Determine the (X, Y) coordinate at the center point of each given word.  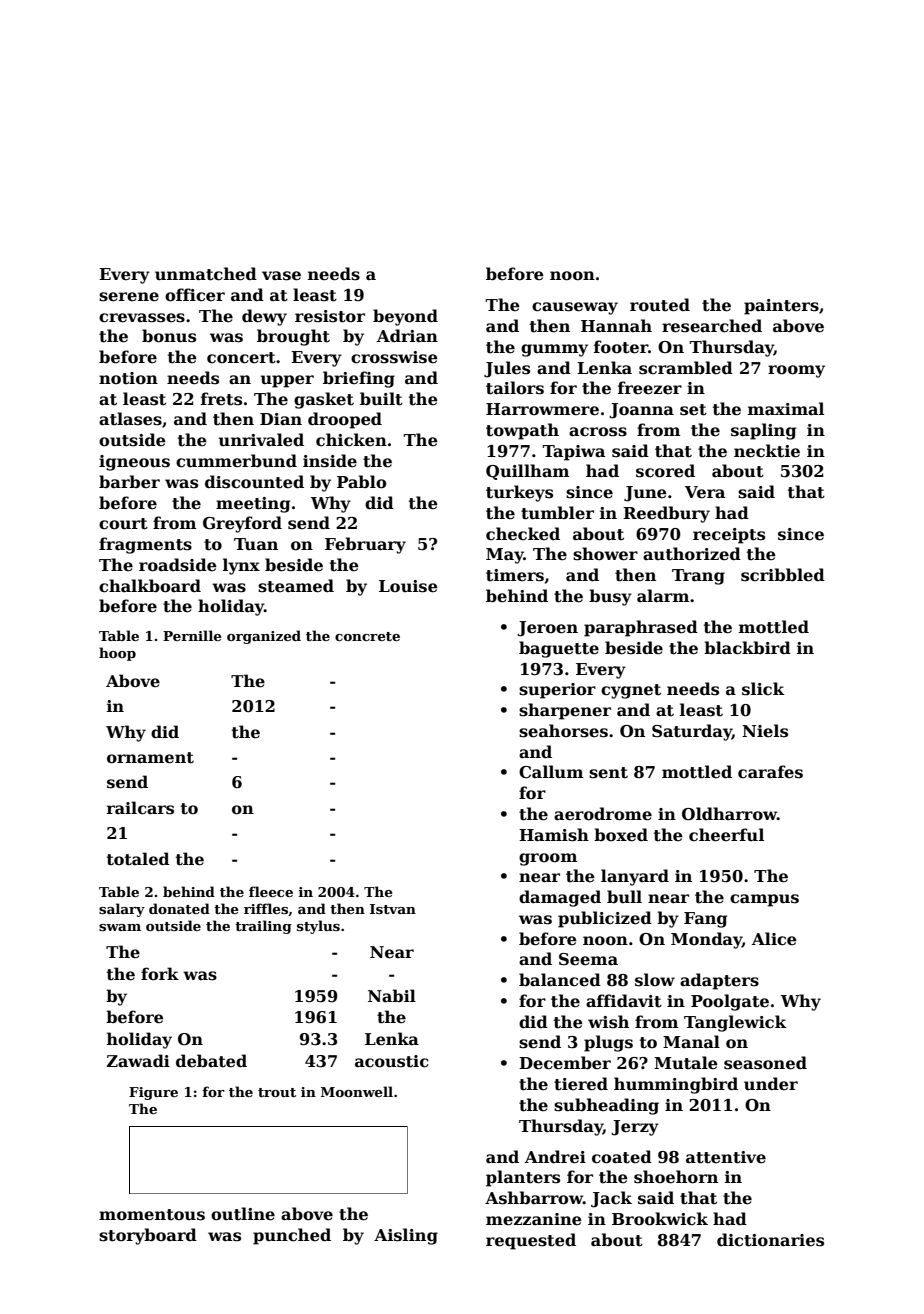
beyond (405, 317)
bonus (169, 336)
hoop (117, 654)
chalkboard (150, 586)
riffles (266, 908)
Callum (551, 772)
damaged (560, 898)
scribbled (783, 575)
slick (763, 689)
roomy (796, 371)
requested (531, 1241)
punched (292, 1236)
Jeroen (547, 629)
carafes (770, 772)
